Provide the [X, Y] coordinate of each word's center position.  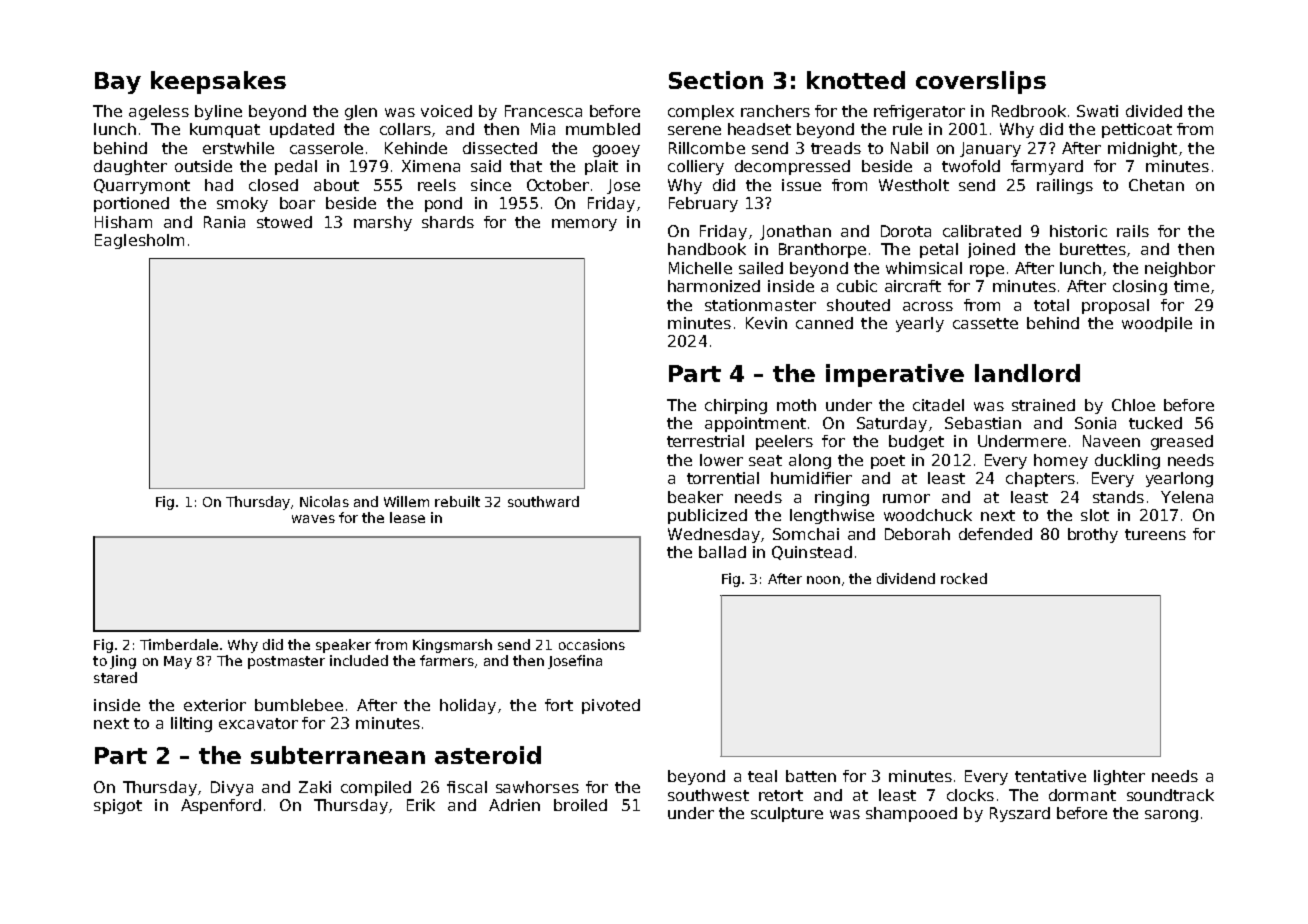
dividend [906, 578]
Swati [1097, 111]
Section [716, 80]
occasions [592, 644]
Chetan [1156, 185]
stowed [284, 222]
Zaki [315, 787]
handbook [707, 249]
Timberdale [179, 644]
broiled [580, 805]
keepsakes [218, 82]
